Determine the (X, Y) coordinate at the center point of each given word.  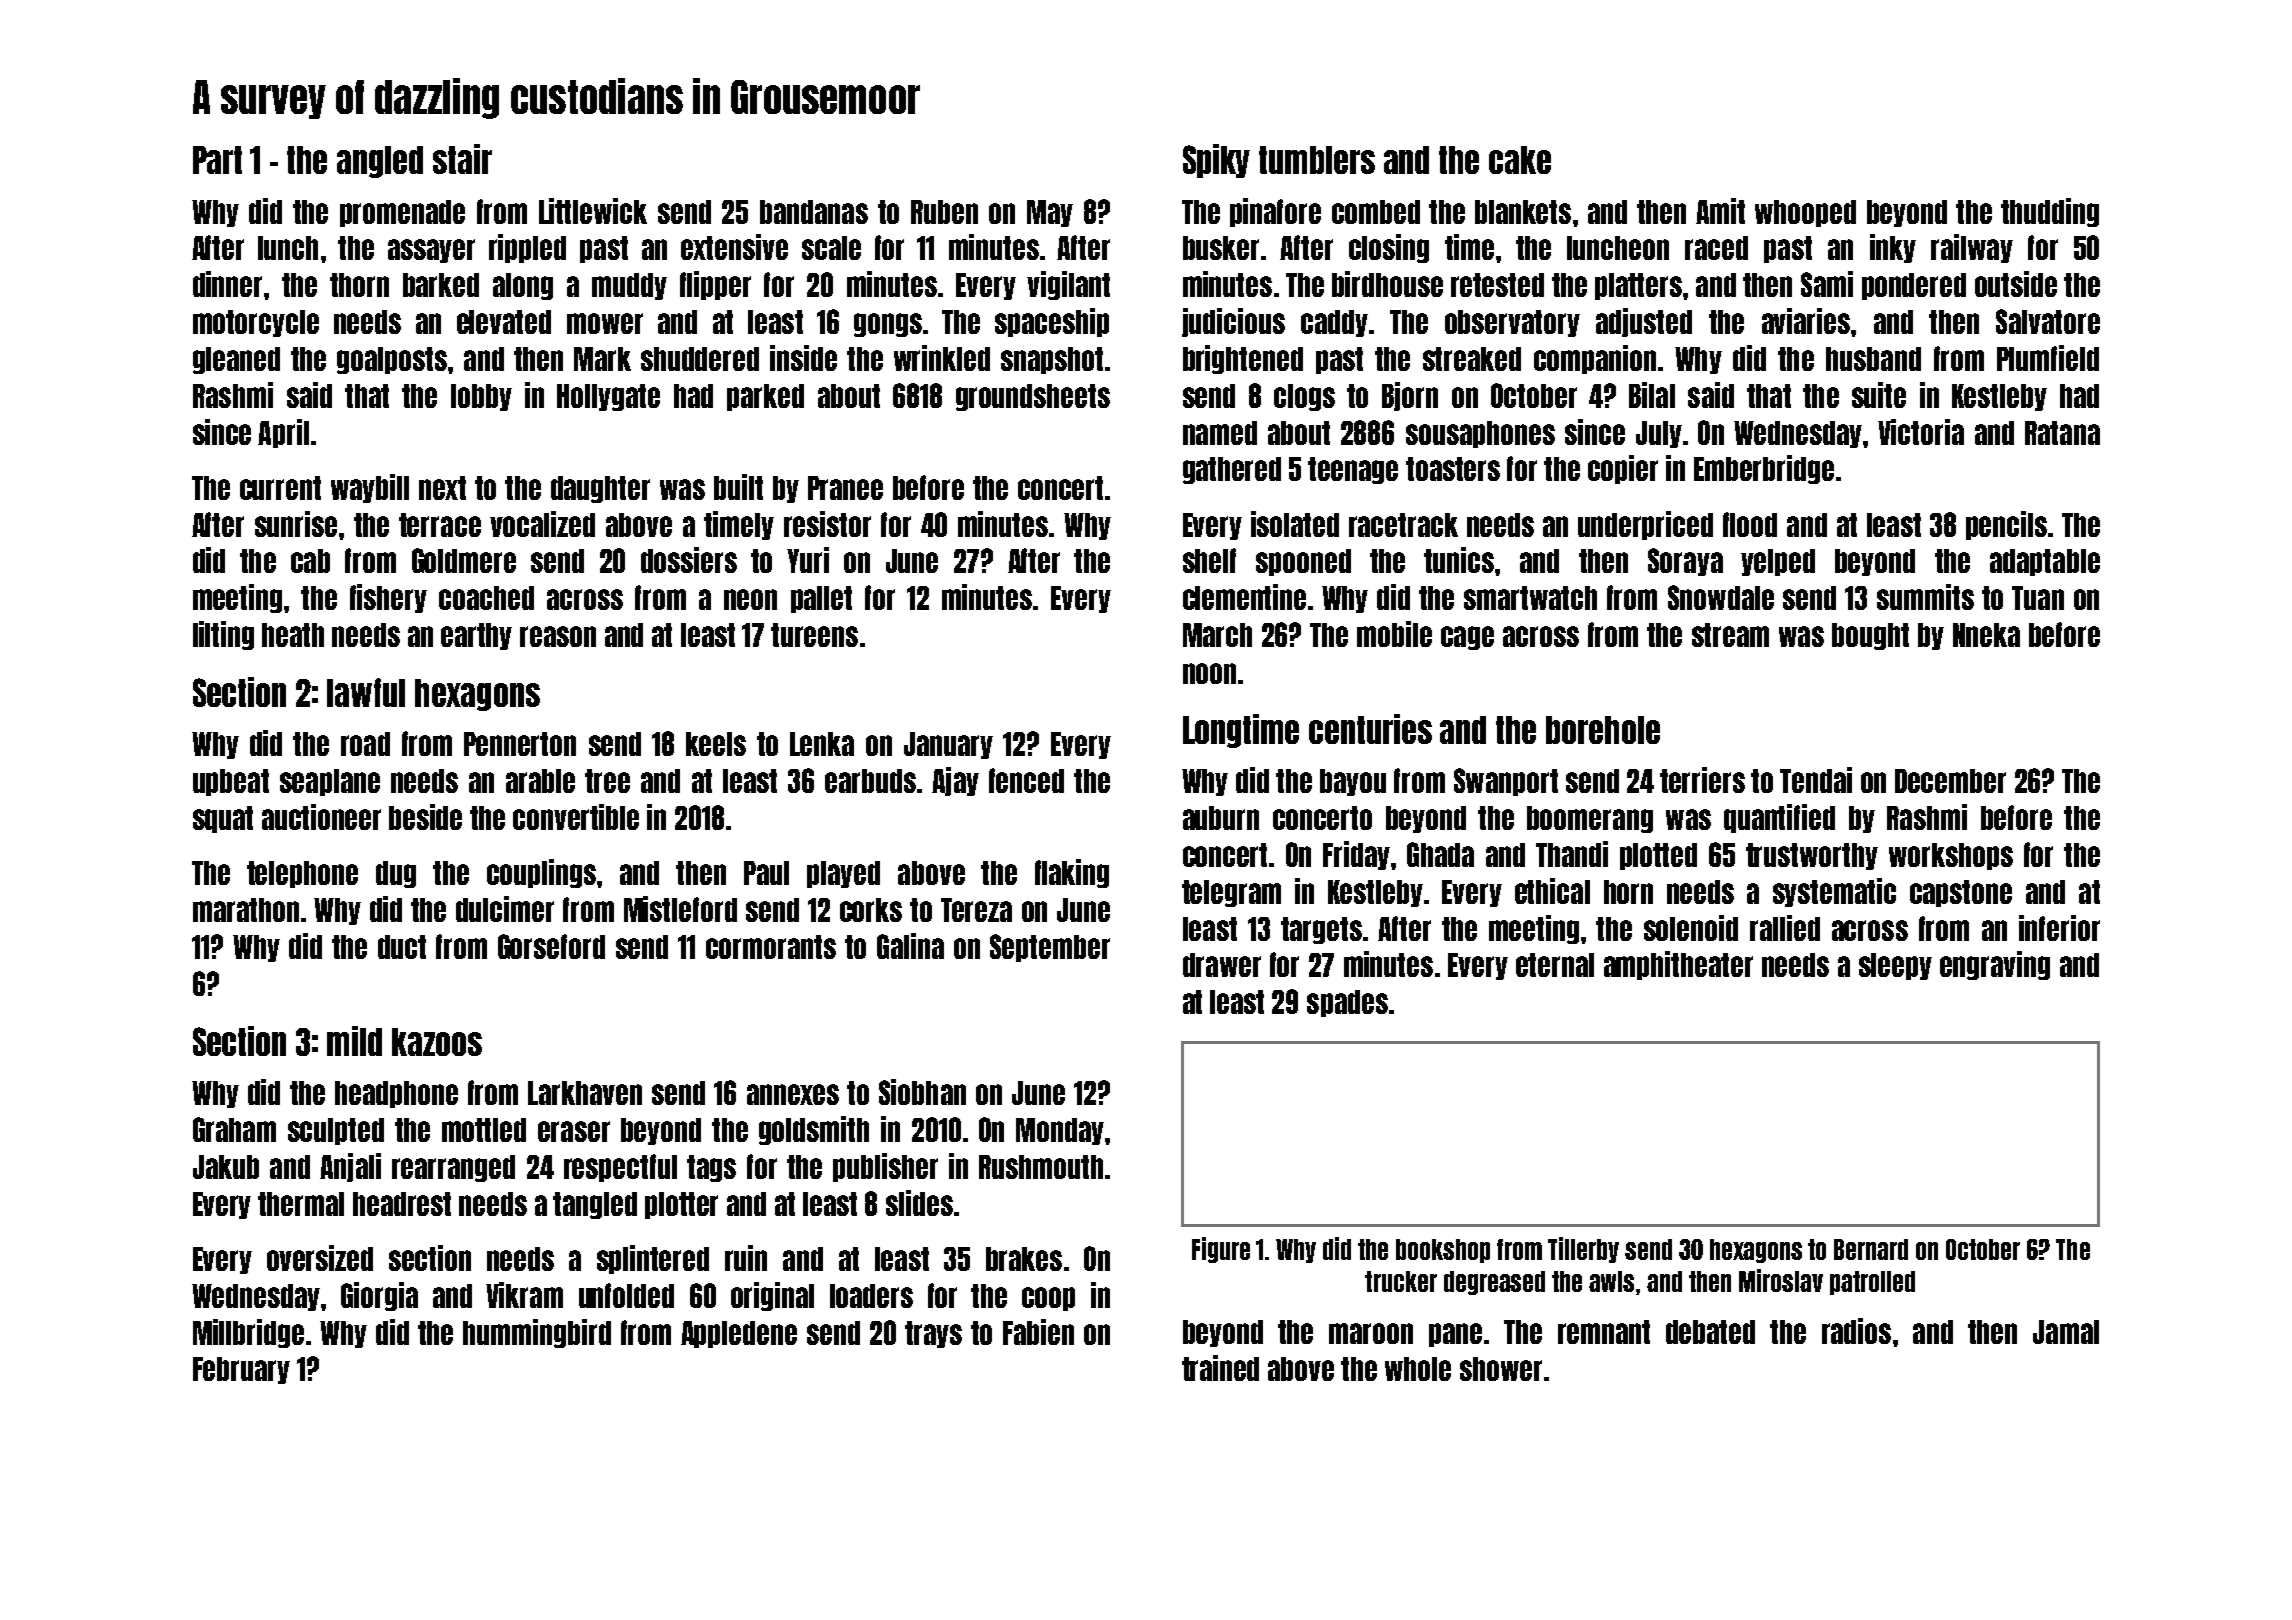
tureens (814, 635)
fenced (1026, 780)
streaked (1472, 359)
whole (1418, 1369)
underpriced (1645, 525)
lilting (223, 635)
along (523, 286)
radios (1856, 1331)
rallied (1785, 928)
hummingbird (537, 1333)
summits (1925, 597)
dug (396, 874)
